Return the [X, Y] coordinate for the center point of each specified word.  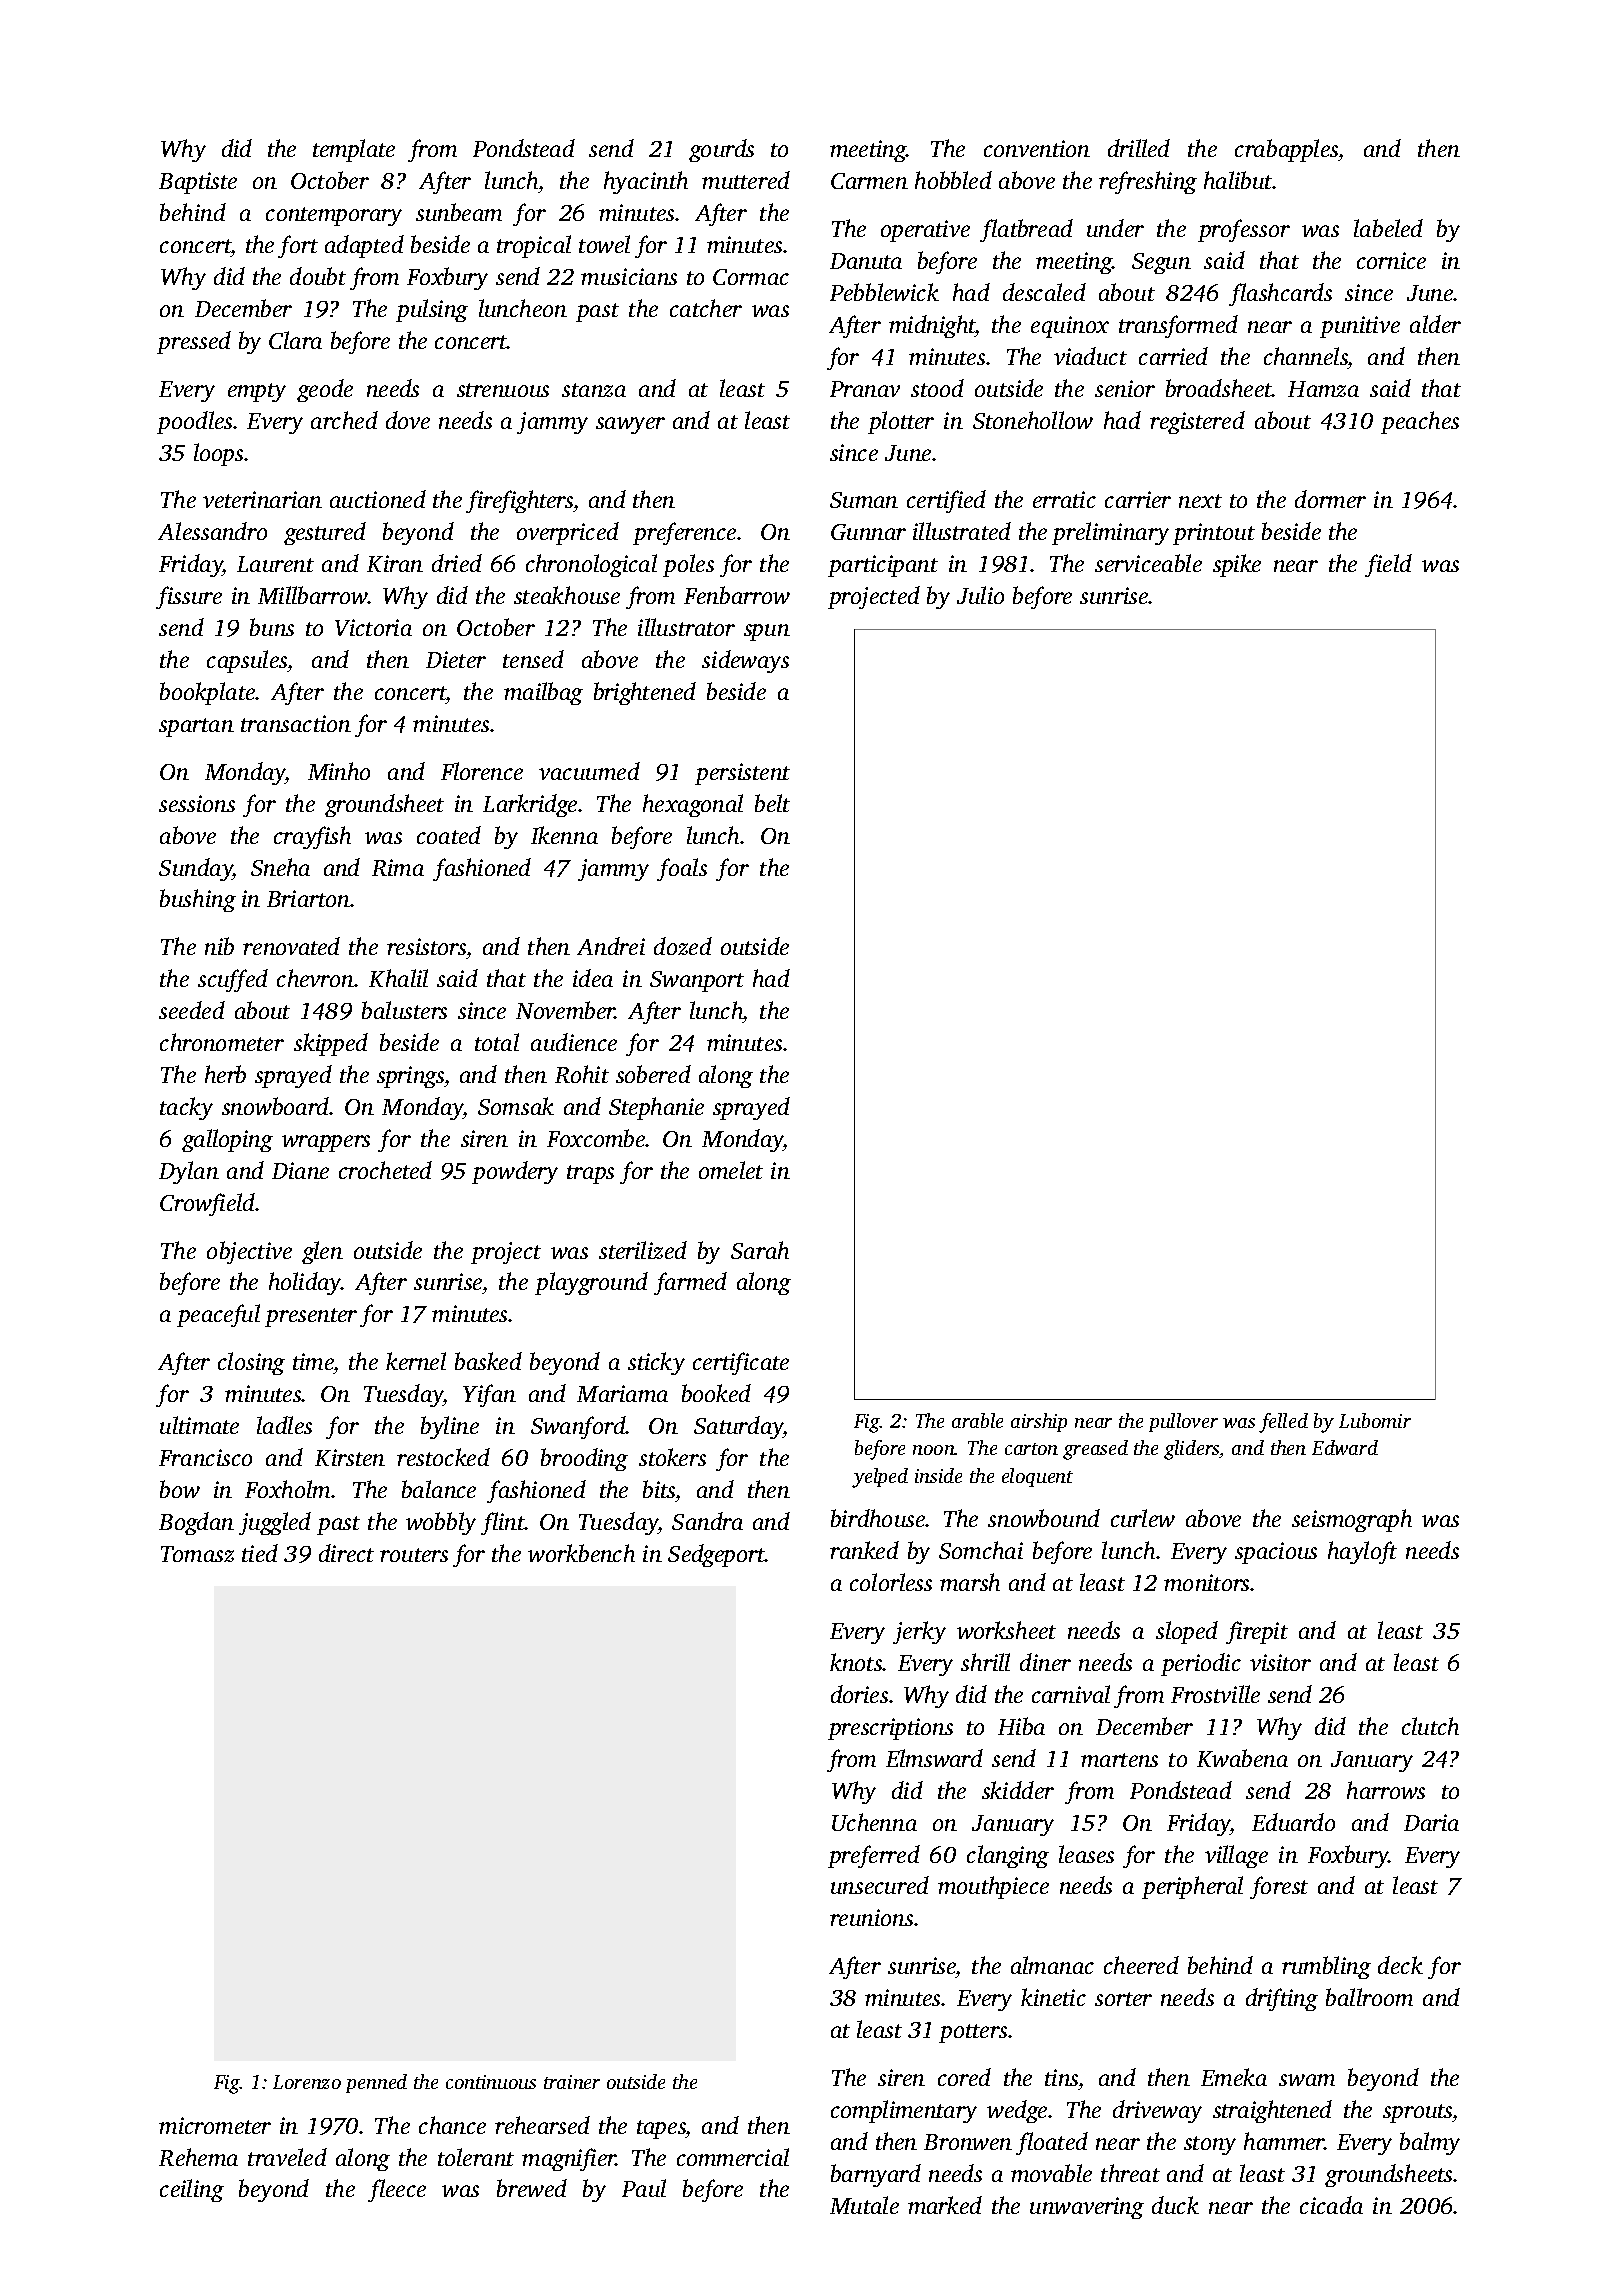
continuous [491, 2082]
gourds [721, 150]
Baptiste [198, 183]
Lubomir [1375, 1420]
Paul [644, 2188]
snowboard [276, 1106]
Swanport [697, 981]
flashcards [1280, 294]
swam [1307, 2080]
